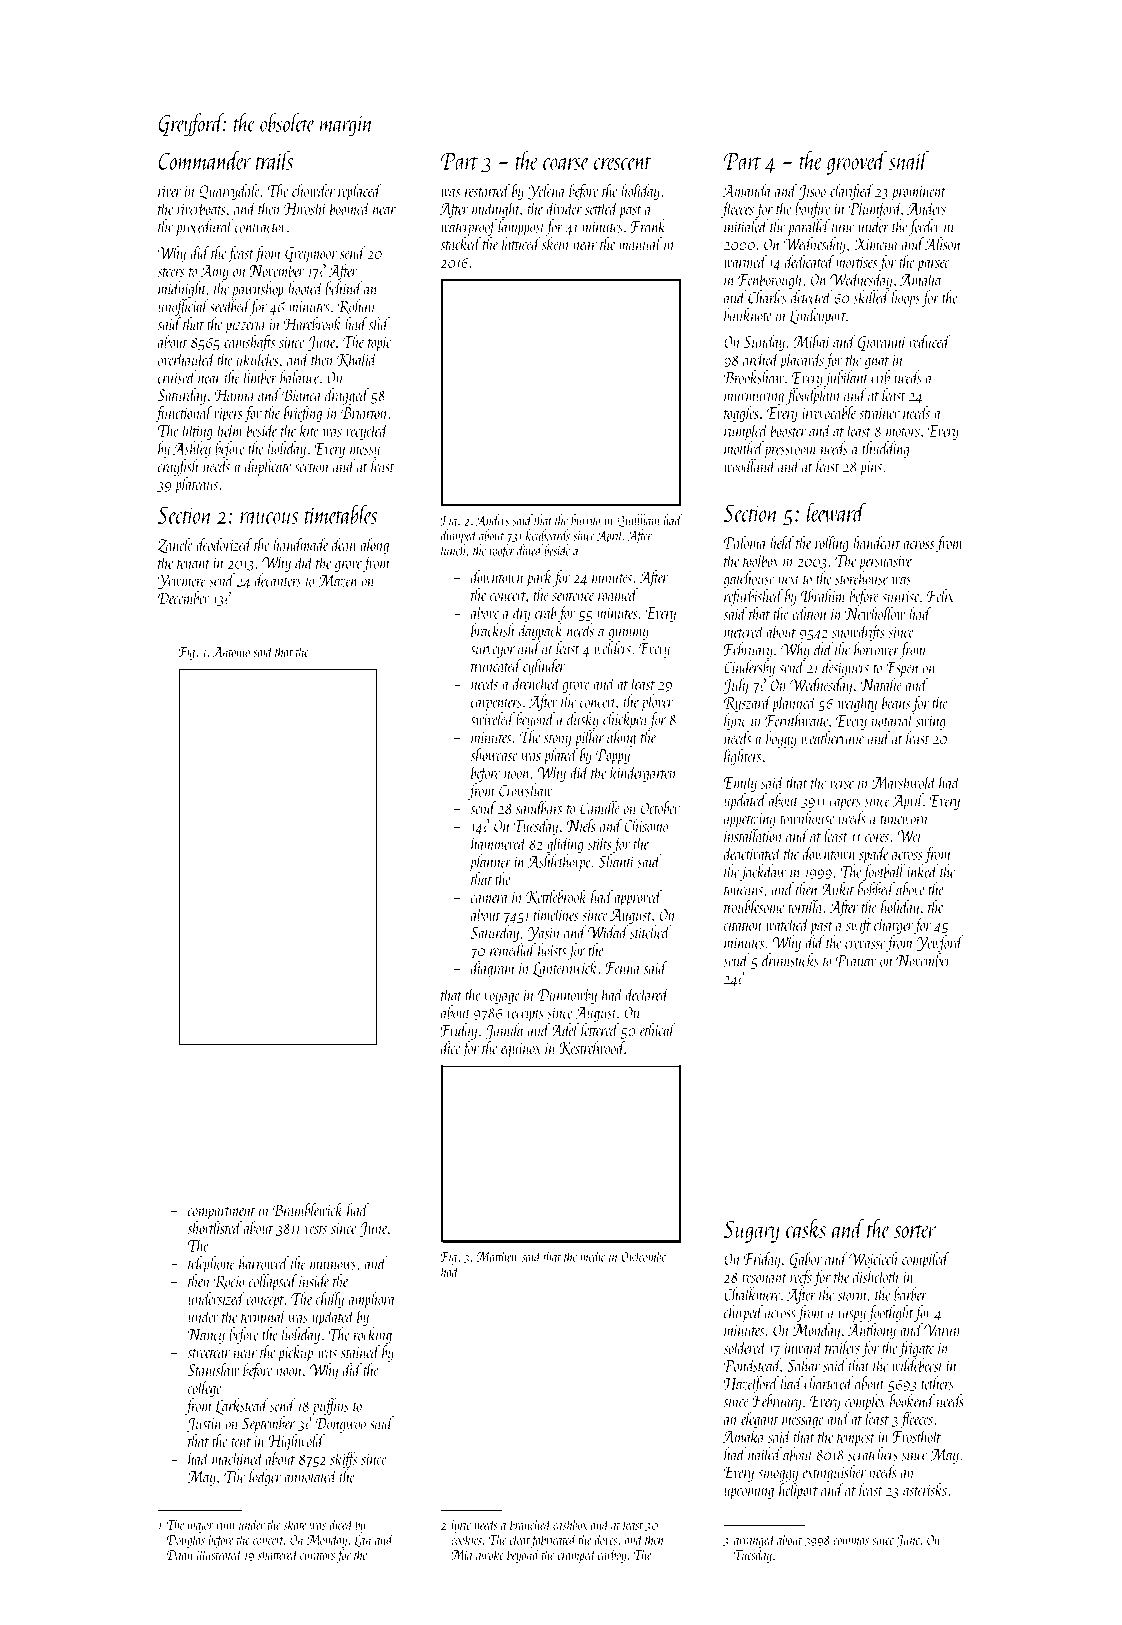 The height and width of the screenshot is (1625, 1122). I want to click on Felix, so click(940, 596).
